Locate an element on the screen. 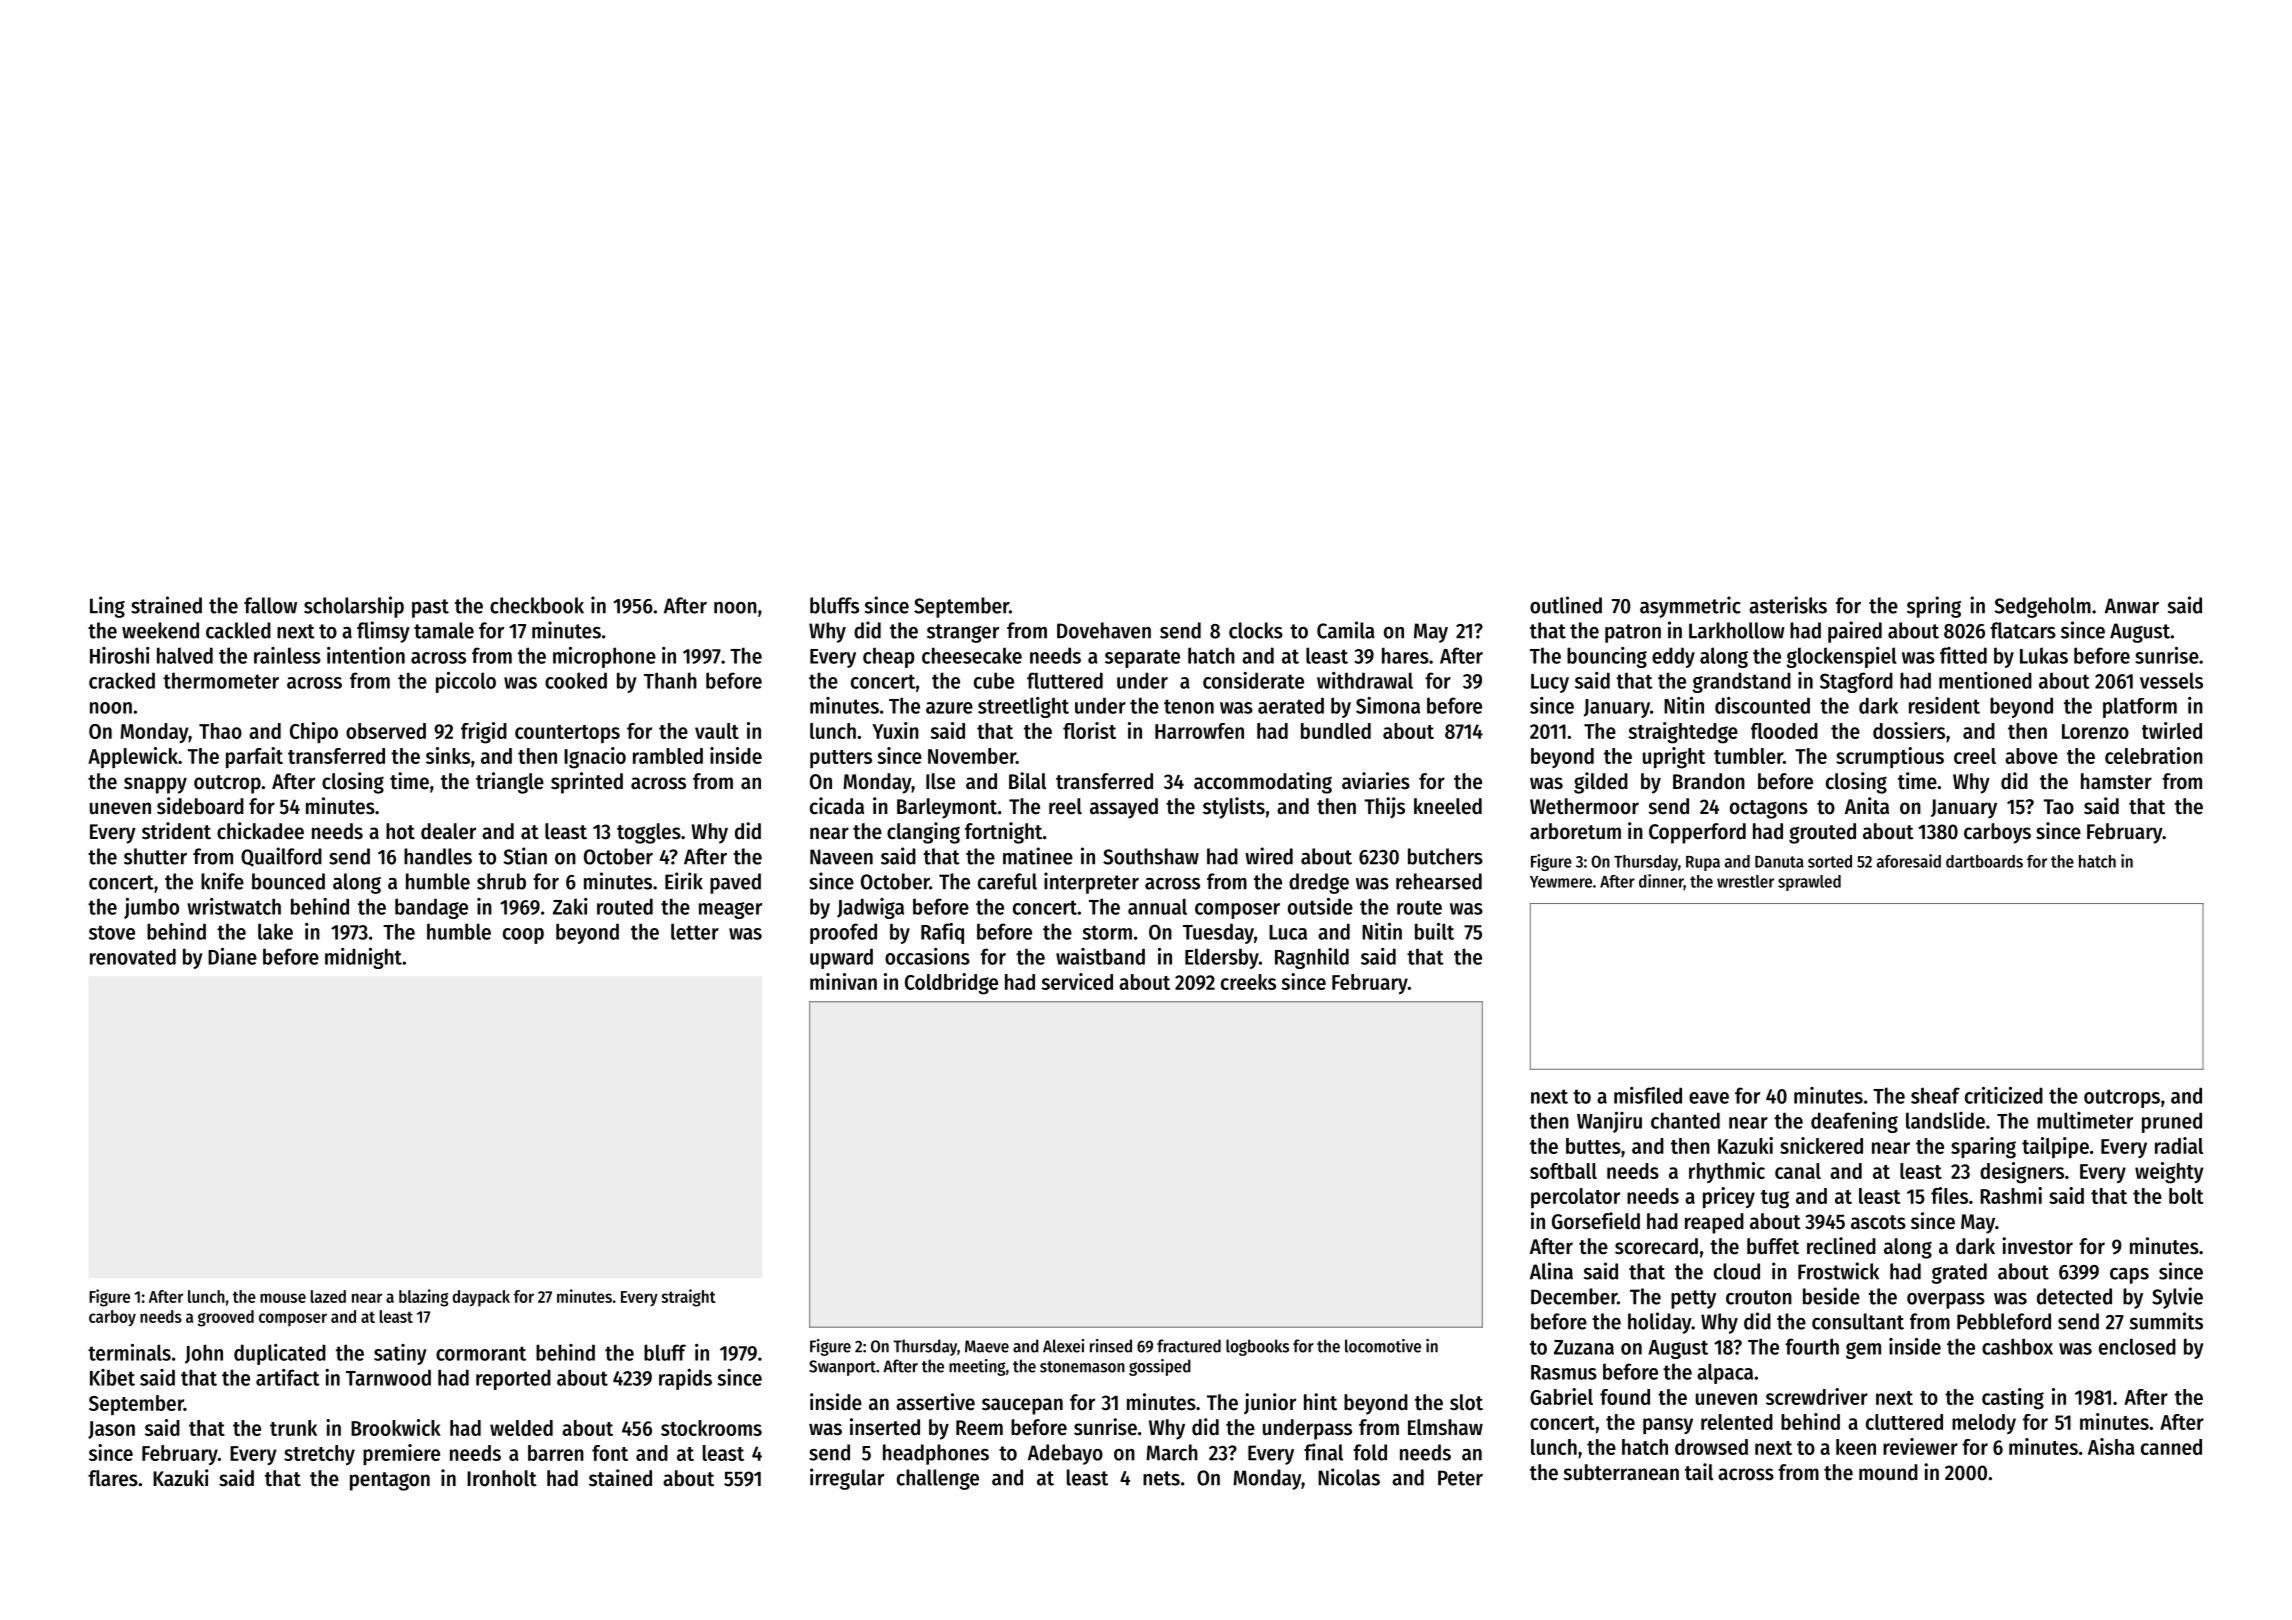 The height and width of the screenshot is (1620, 2292). mound is located at coordinates (1888, 1472).
